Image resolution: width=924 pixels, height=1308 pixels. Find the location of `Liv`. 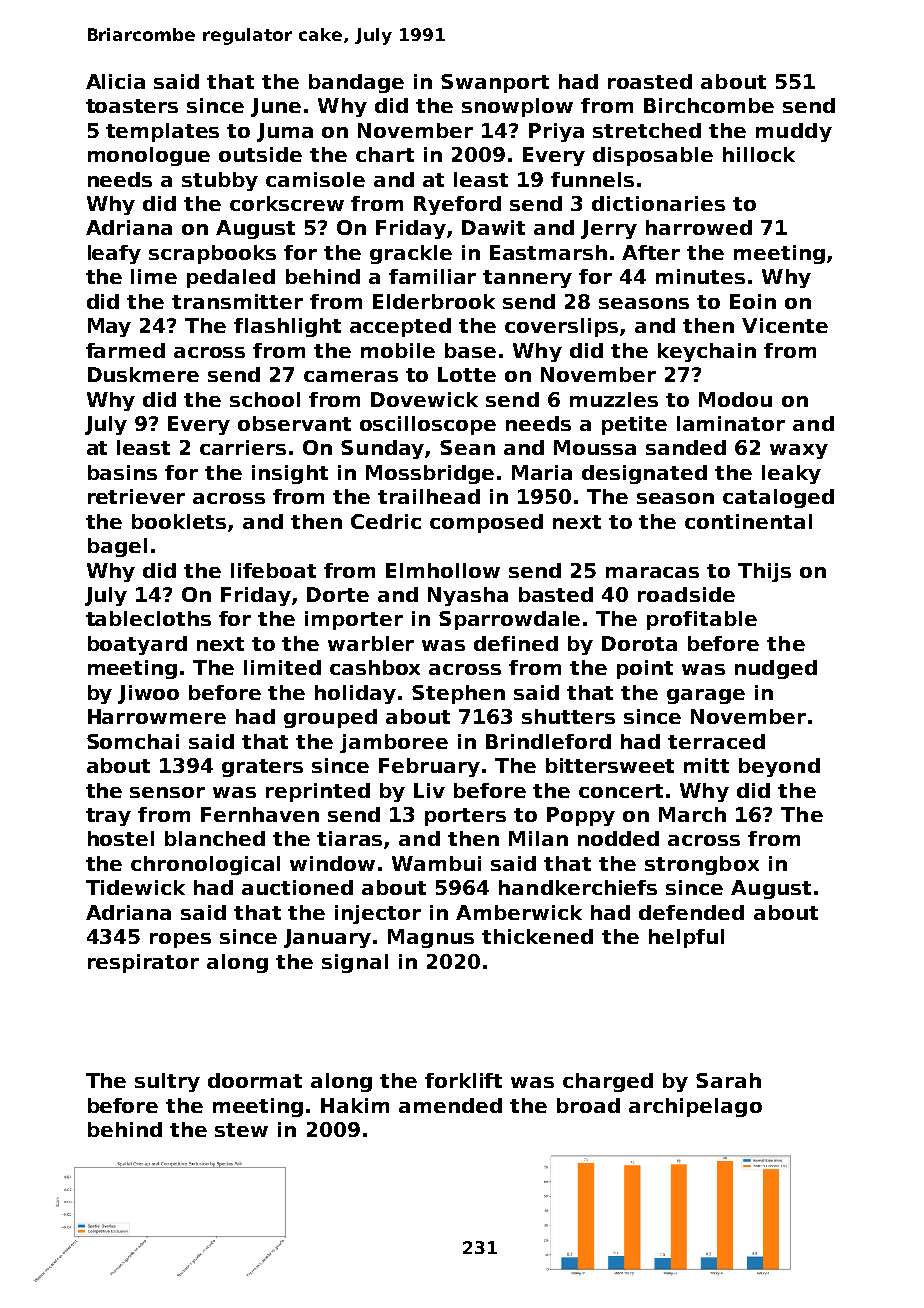

Liv is located at coordinates (429, 790).
